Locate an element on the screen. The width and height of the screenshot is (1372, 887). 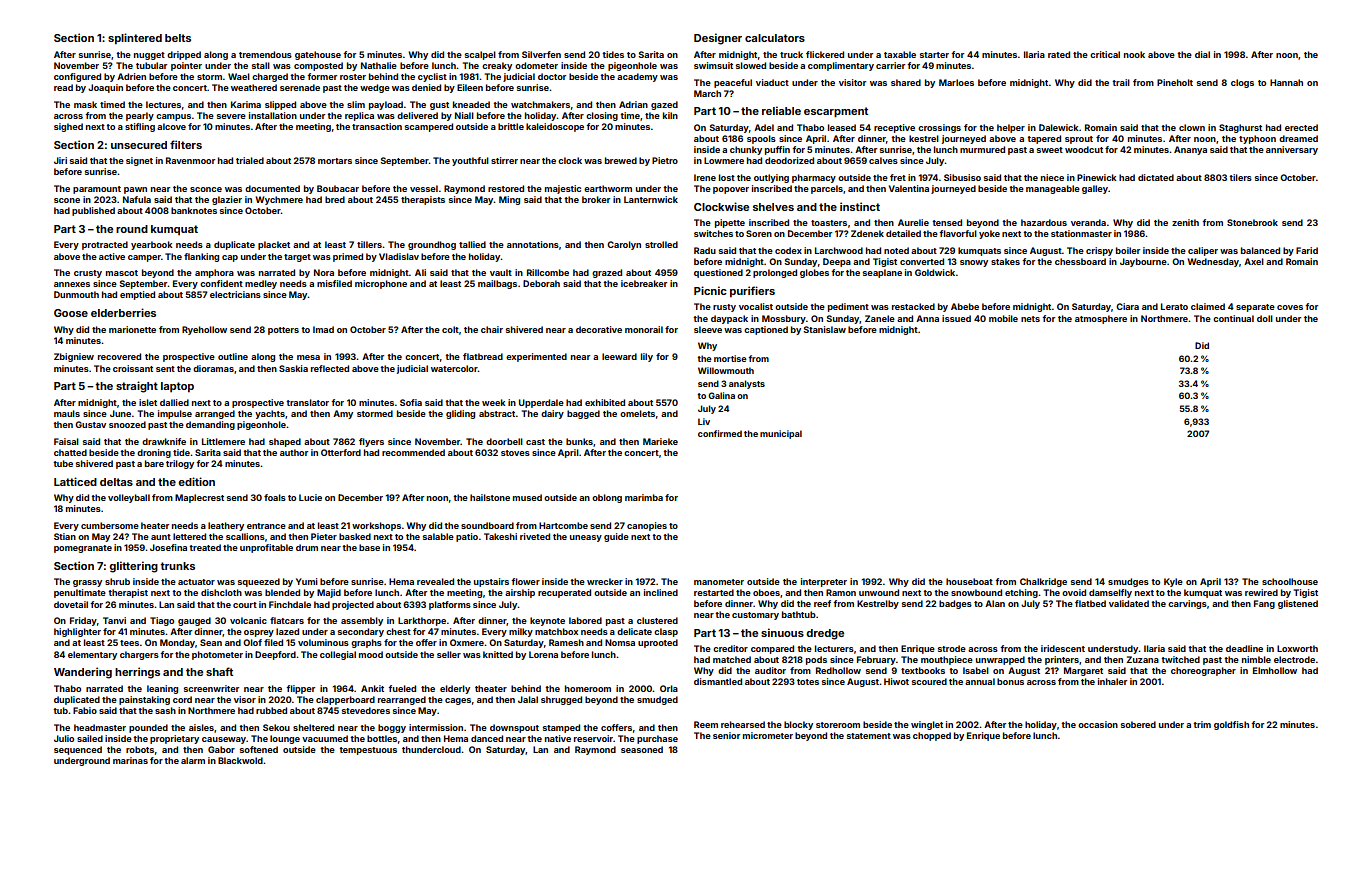
mauls is located at coordinates (67, 413).
